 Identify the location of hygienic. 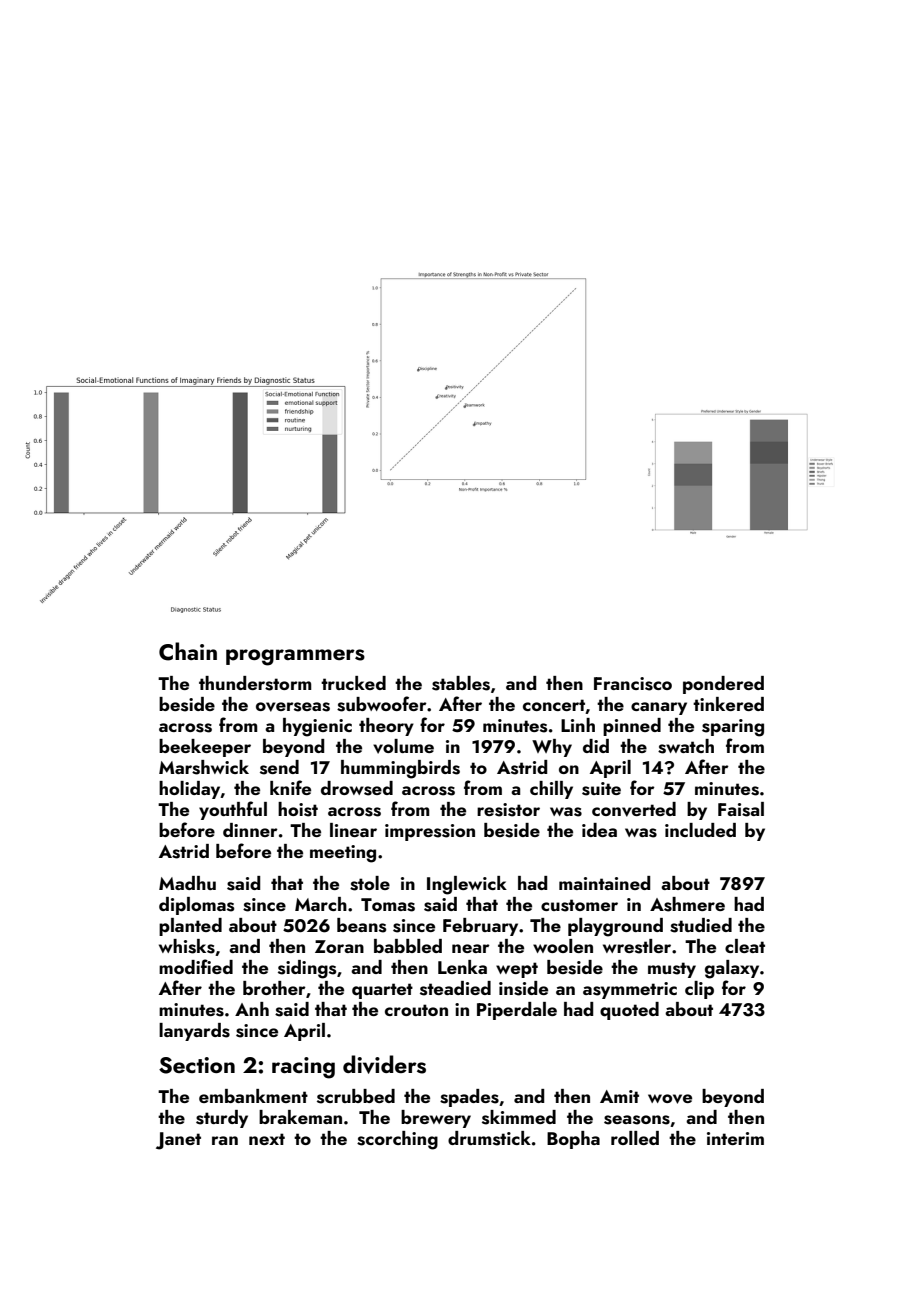
(317, 727).
